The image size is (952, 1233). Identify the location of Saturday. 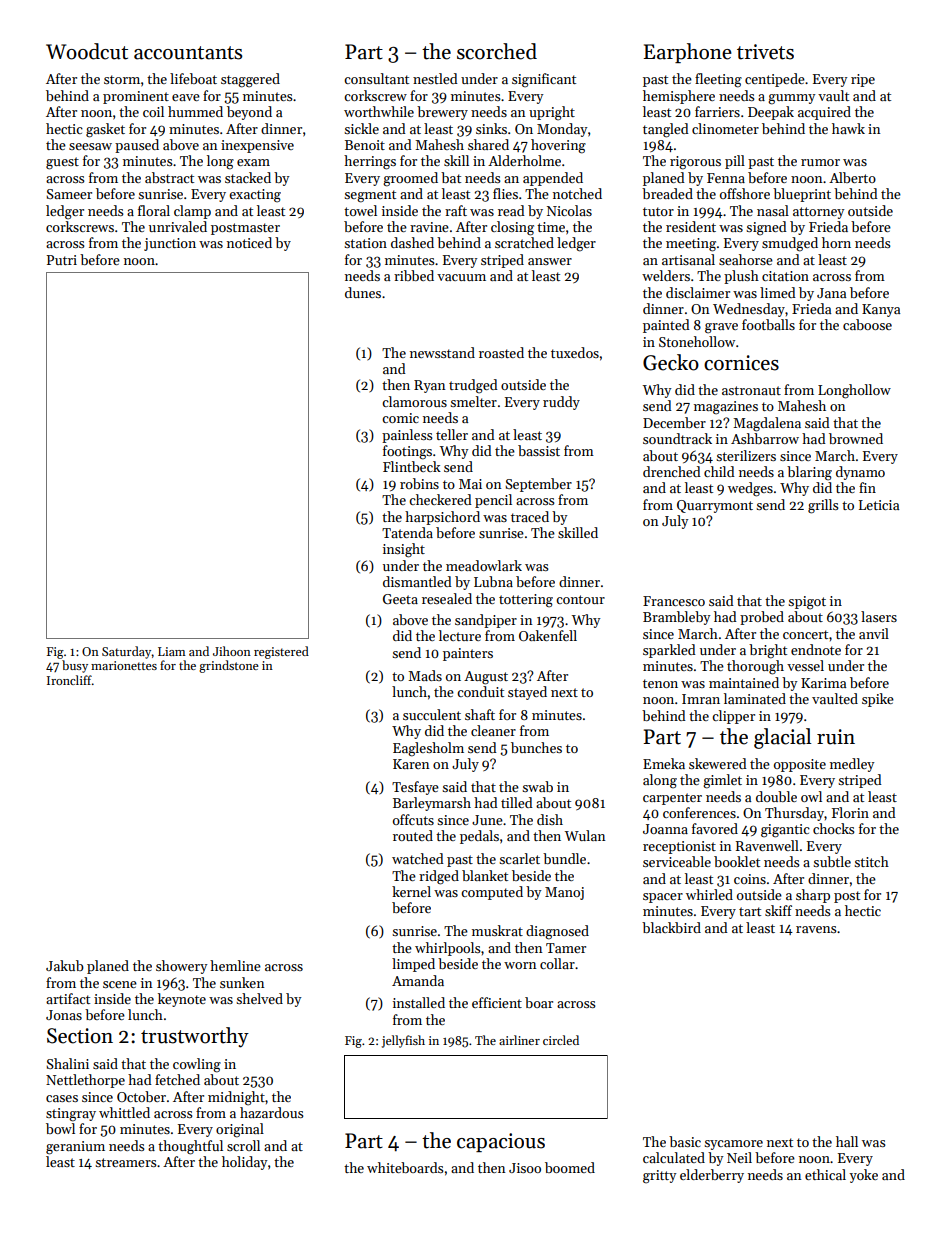
(127, 652).
